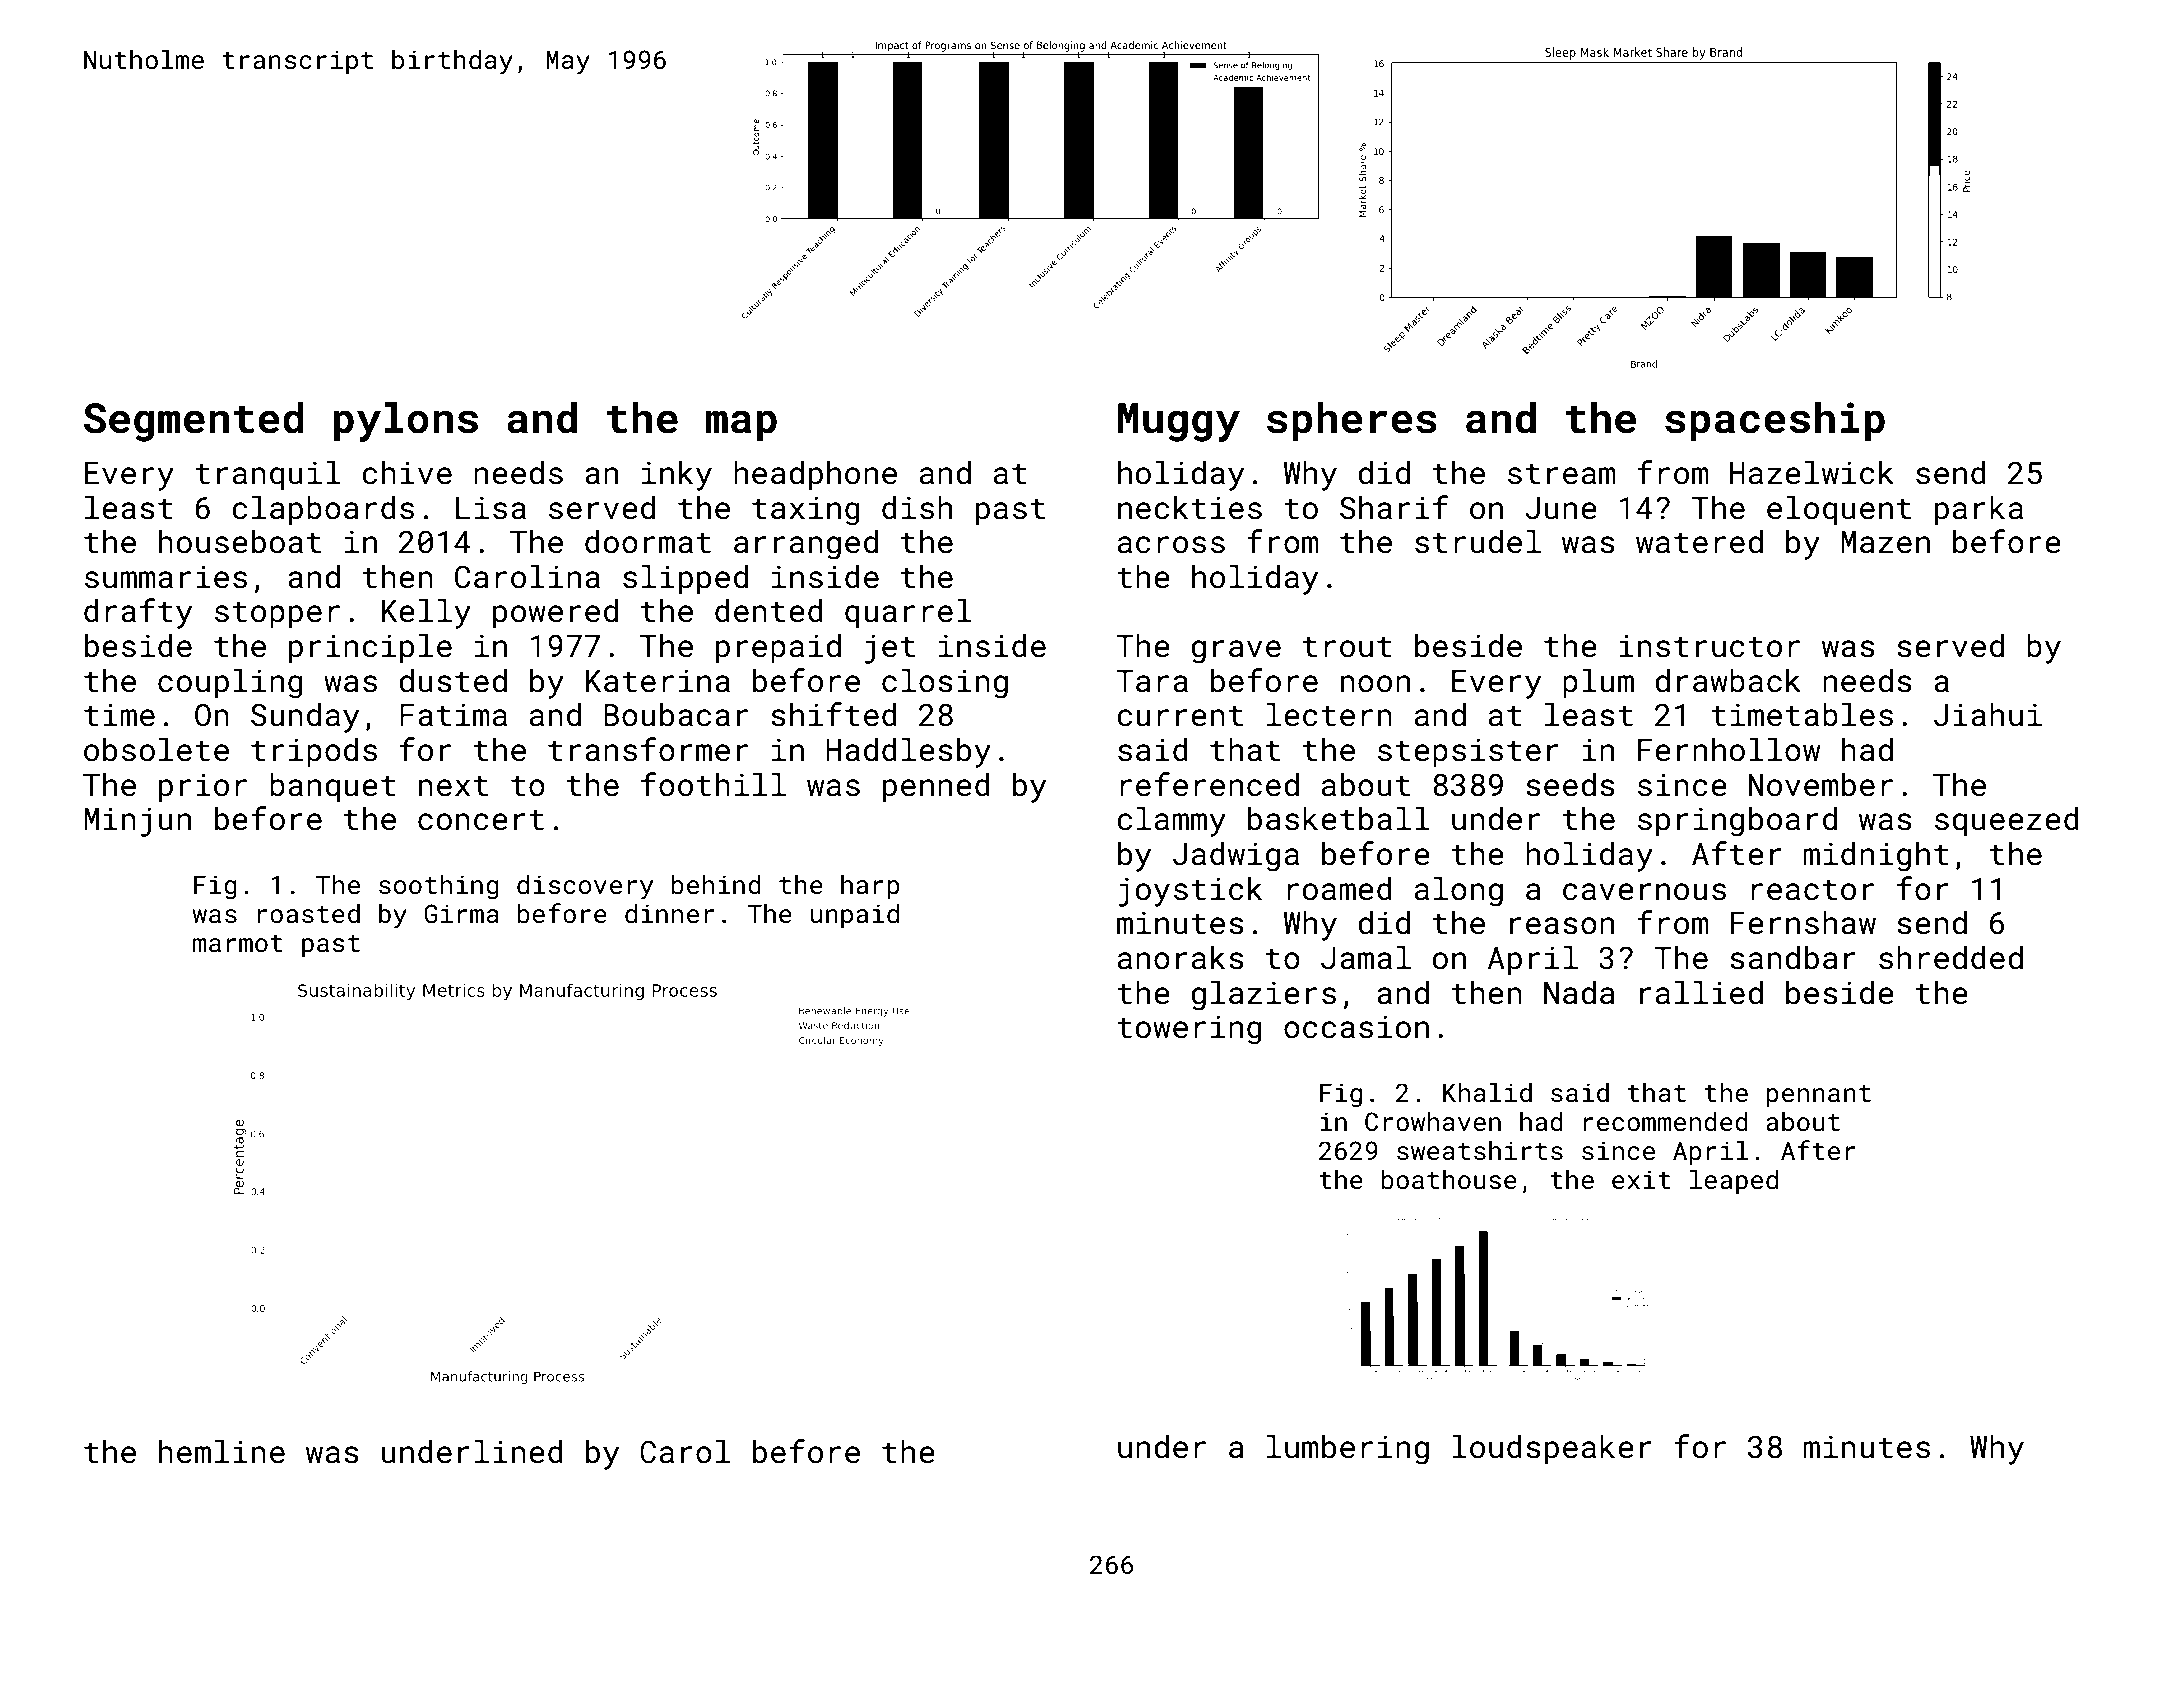 This image has height=1683, width=2178. What do you see at coordinates (1951, 958) in the image?
I see `shredded` at bounding box center [1951, 958].
